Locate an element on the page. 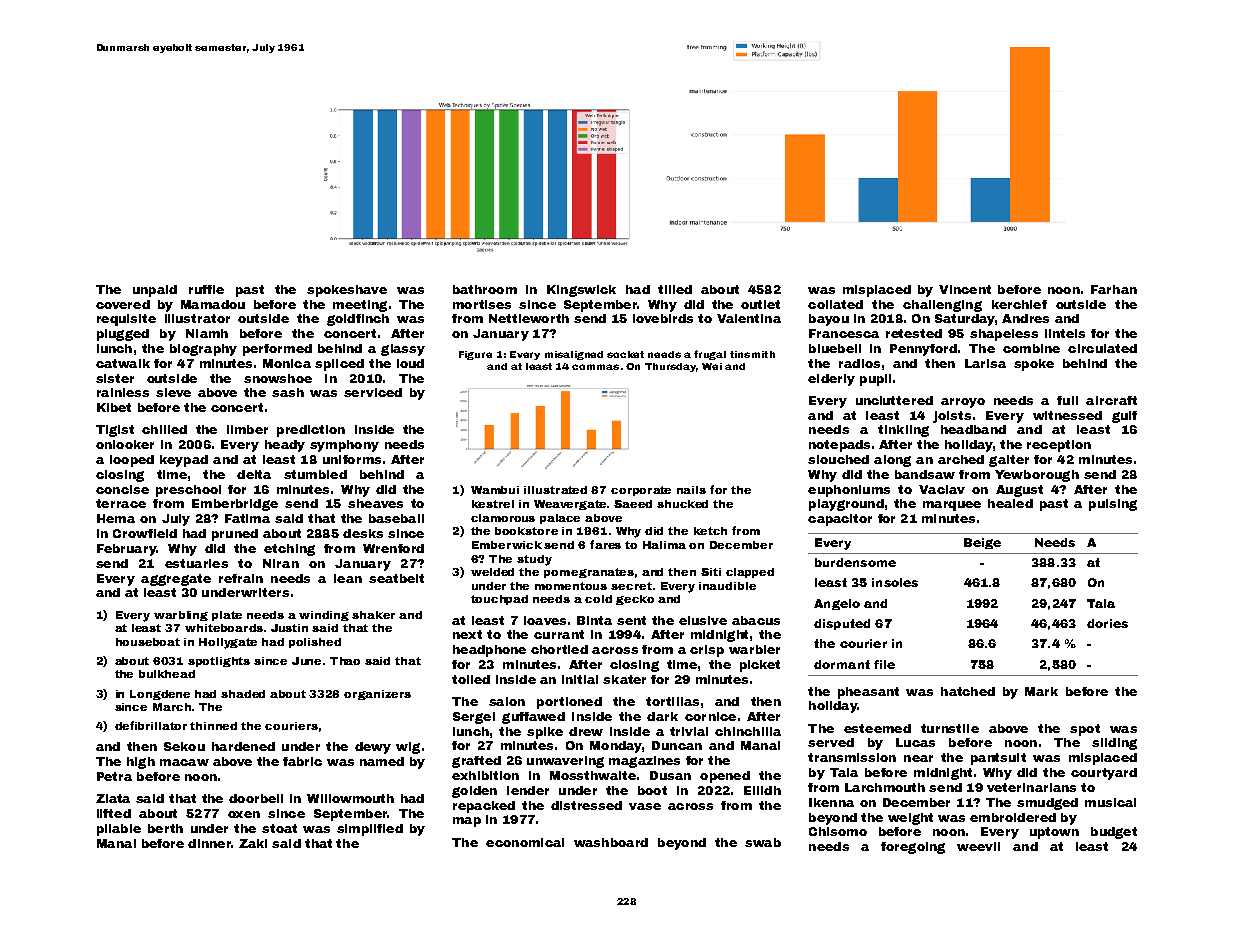  ruffle is located at coordinates (206, 289).
